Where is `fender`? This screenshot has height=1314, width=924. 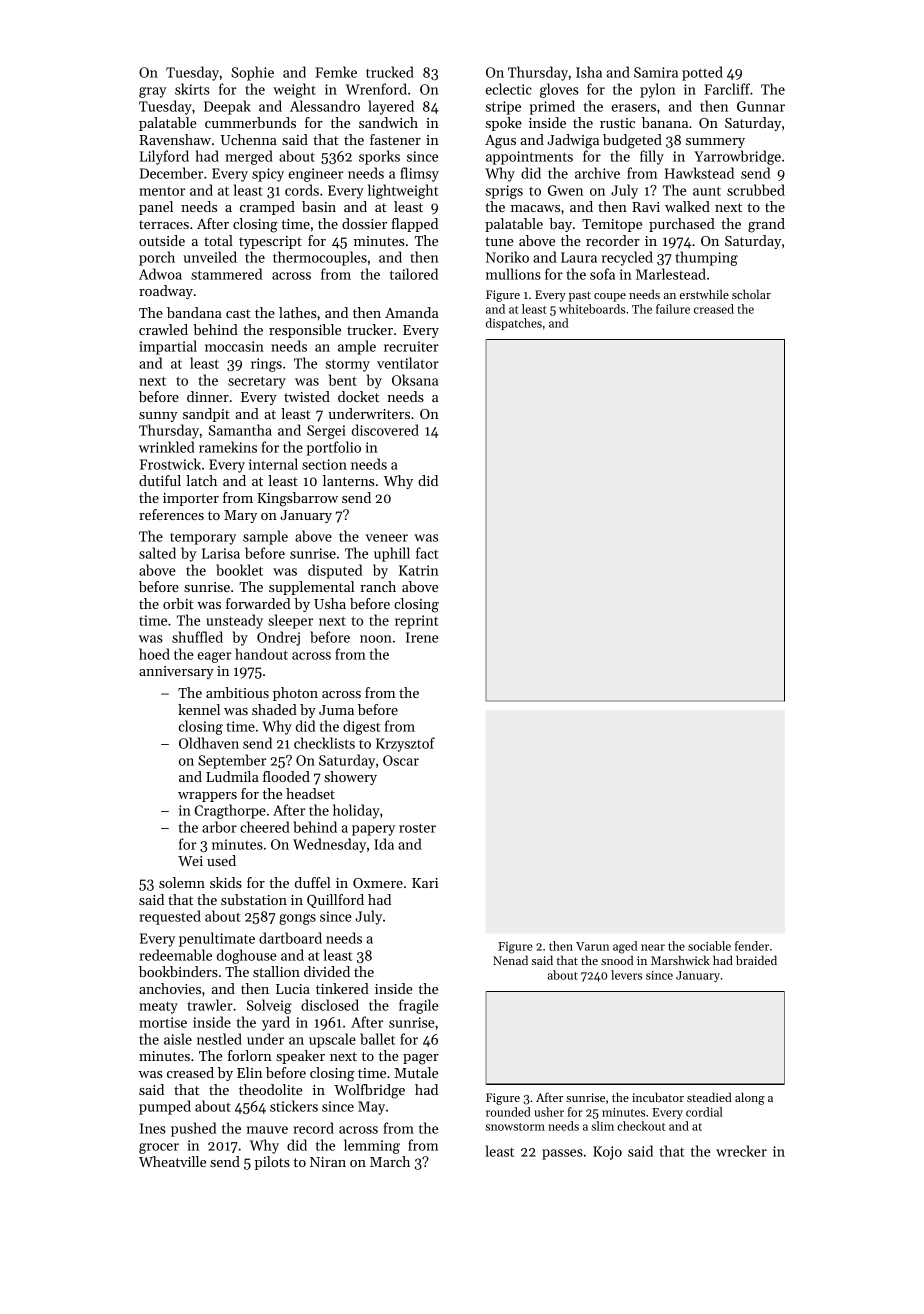 fender is located at coordinates (752, 946).
